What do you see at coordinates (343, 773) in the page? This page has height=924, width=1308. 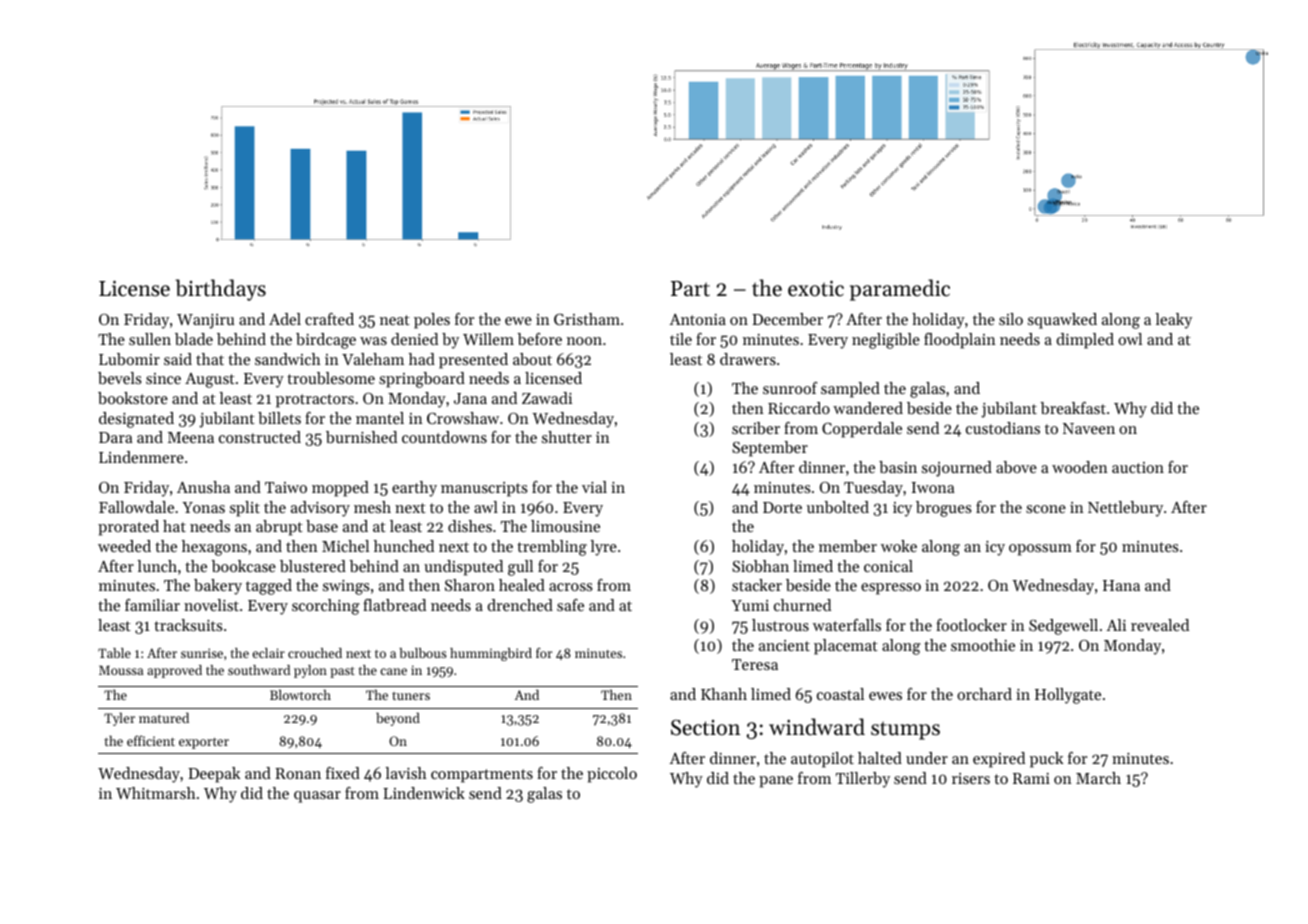 I see `fixed` at bounding box center [343, 773].
